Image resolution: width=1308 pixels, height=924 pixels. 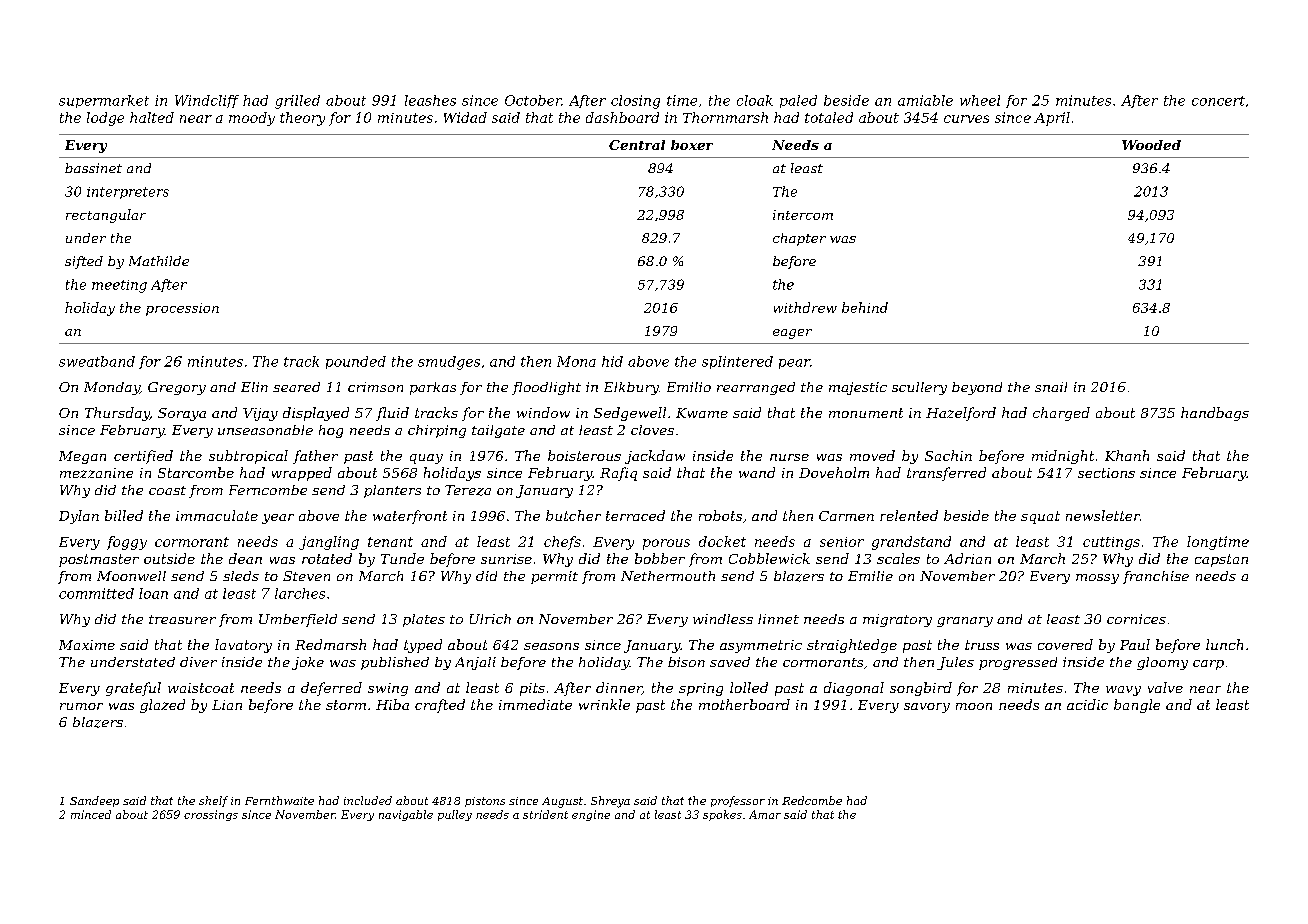 What do you see at coordinates (302, 119) in the document?
I see `theory` at bounding box center [302, 119].
